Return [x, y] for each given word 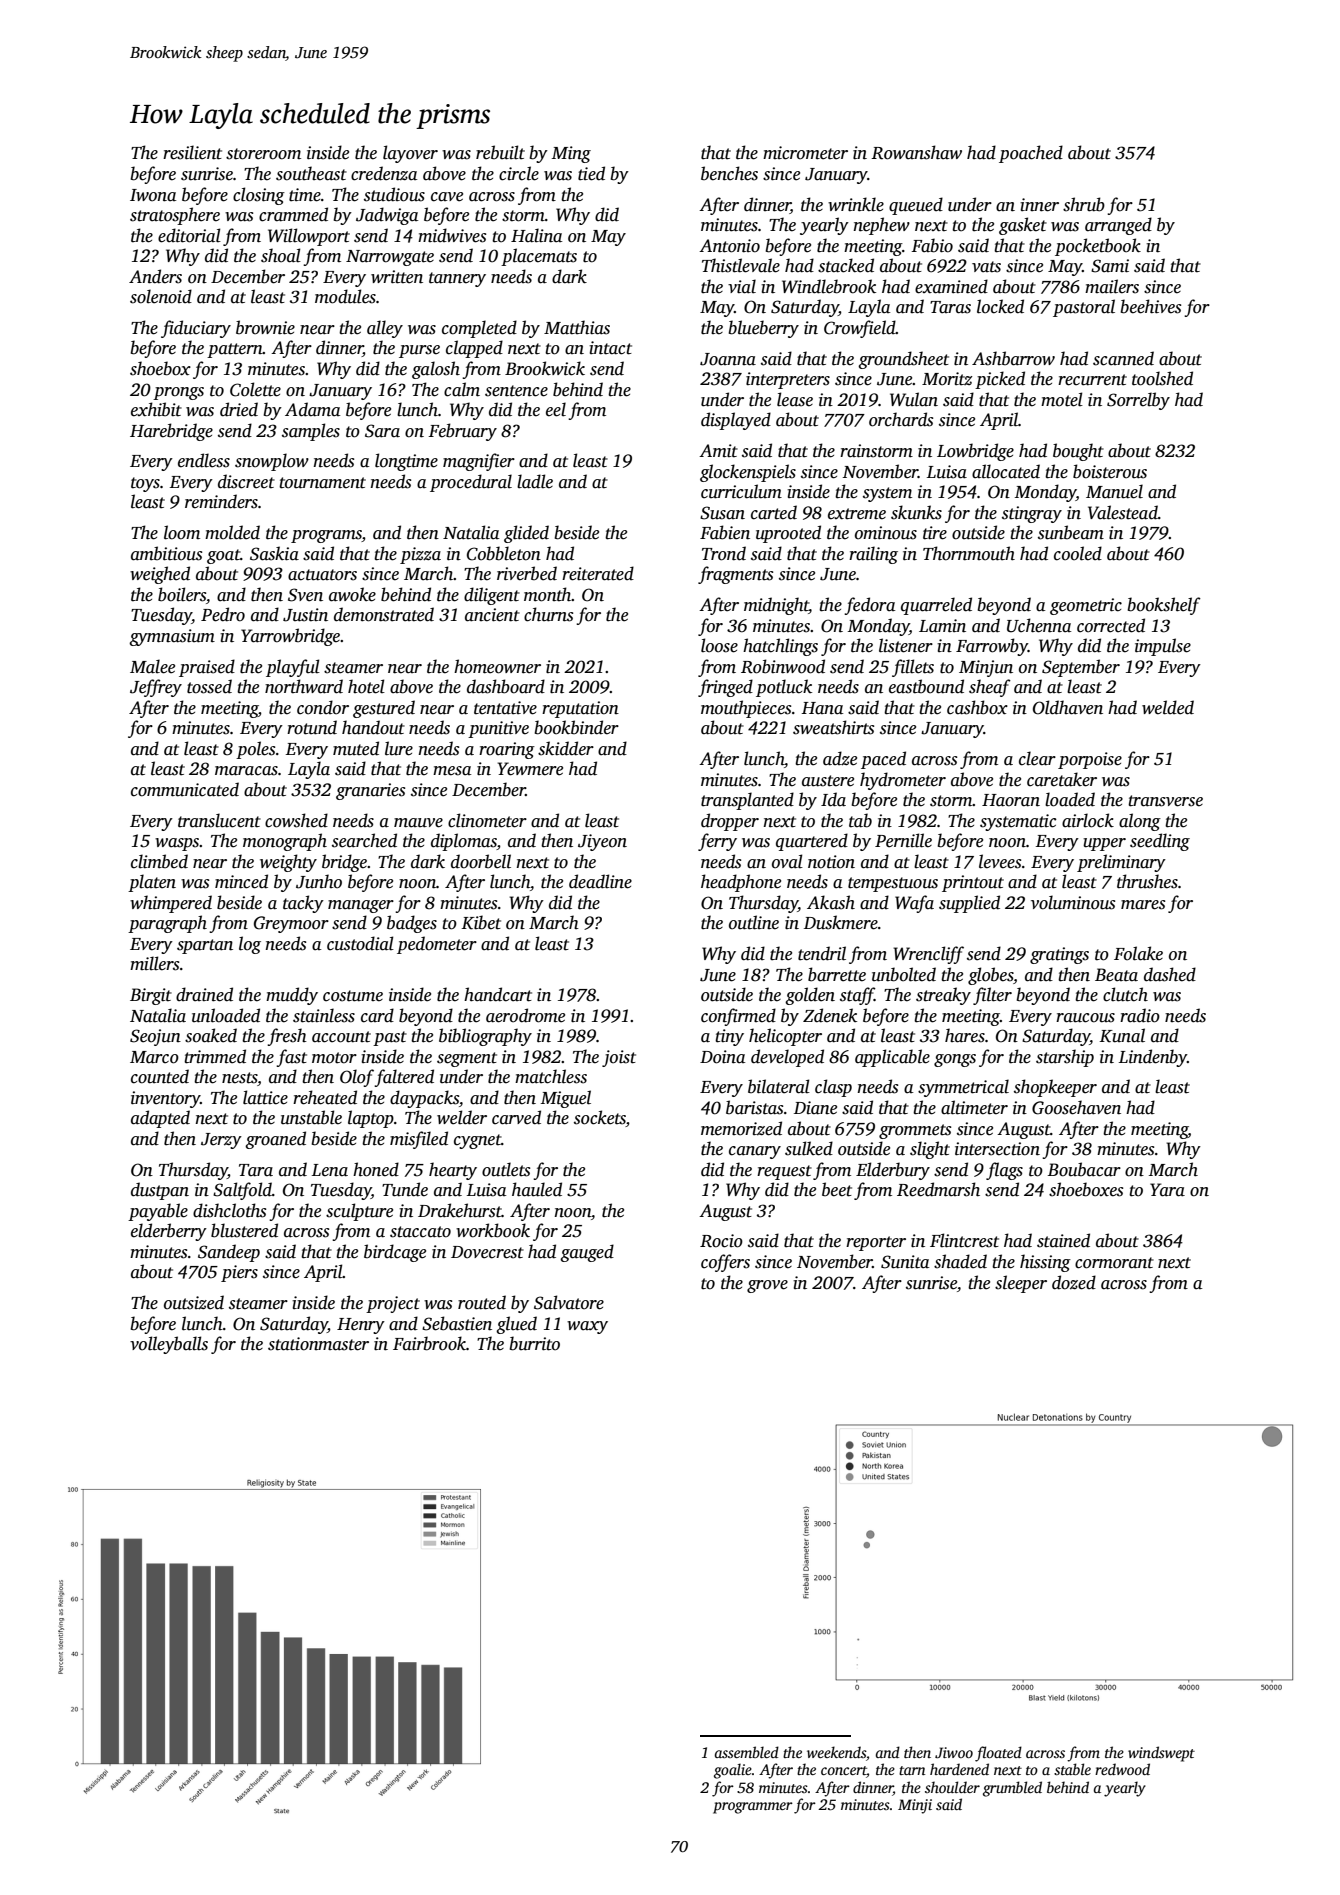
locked [1000, 306]
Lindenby [1153, 1058]
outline [754, 922]
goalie [733, 1771]
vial [742, 286]
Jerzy [221, 1141]
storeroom [263, 154]
